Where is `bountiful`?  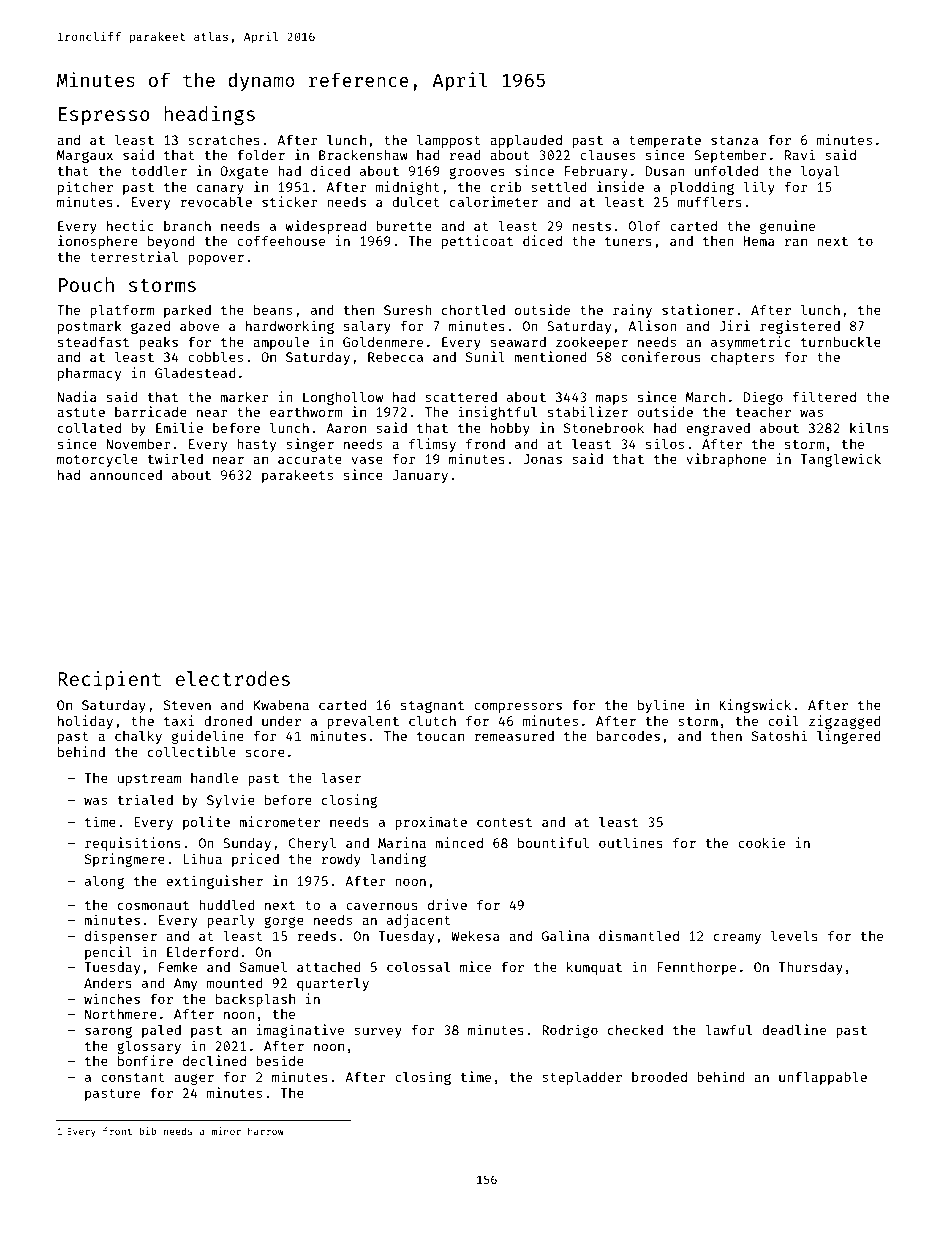
bountiful is located at coordinates (553, 842).
